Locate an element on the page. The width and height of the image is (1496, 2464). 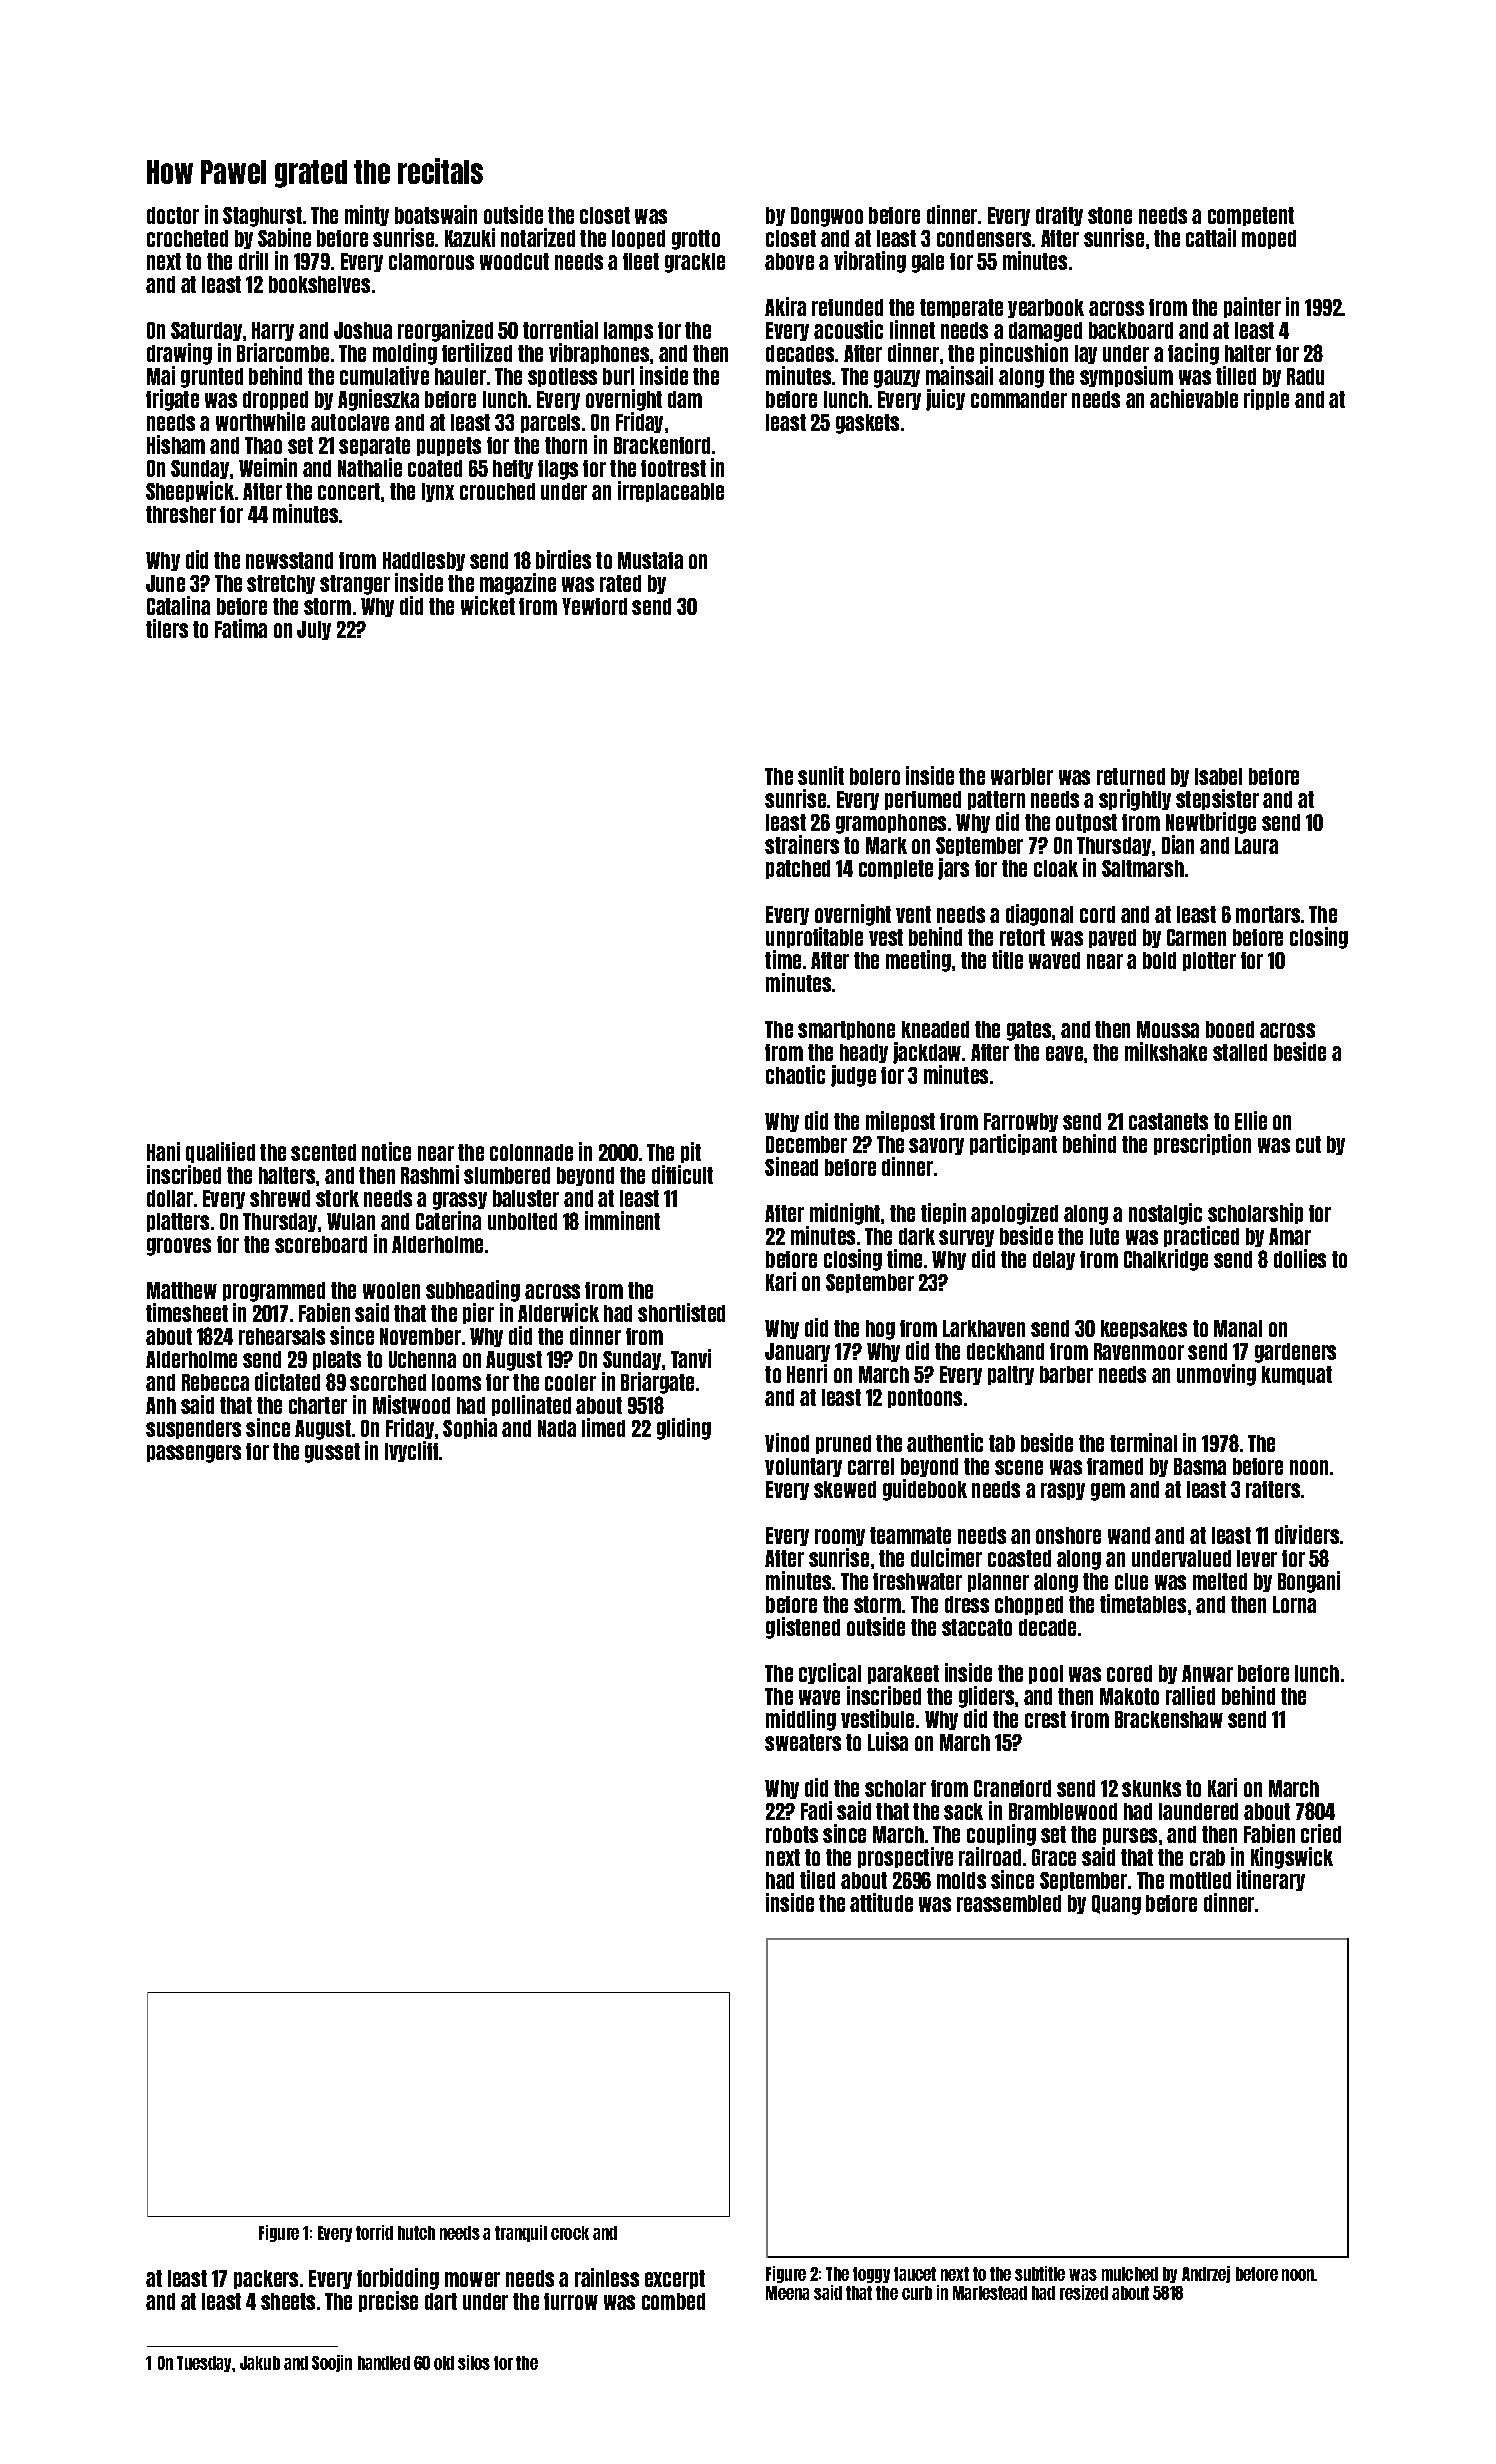
mortars is located at coordinates (1268, 914).
